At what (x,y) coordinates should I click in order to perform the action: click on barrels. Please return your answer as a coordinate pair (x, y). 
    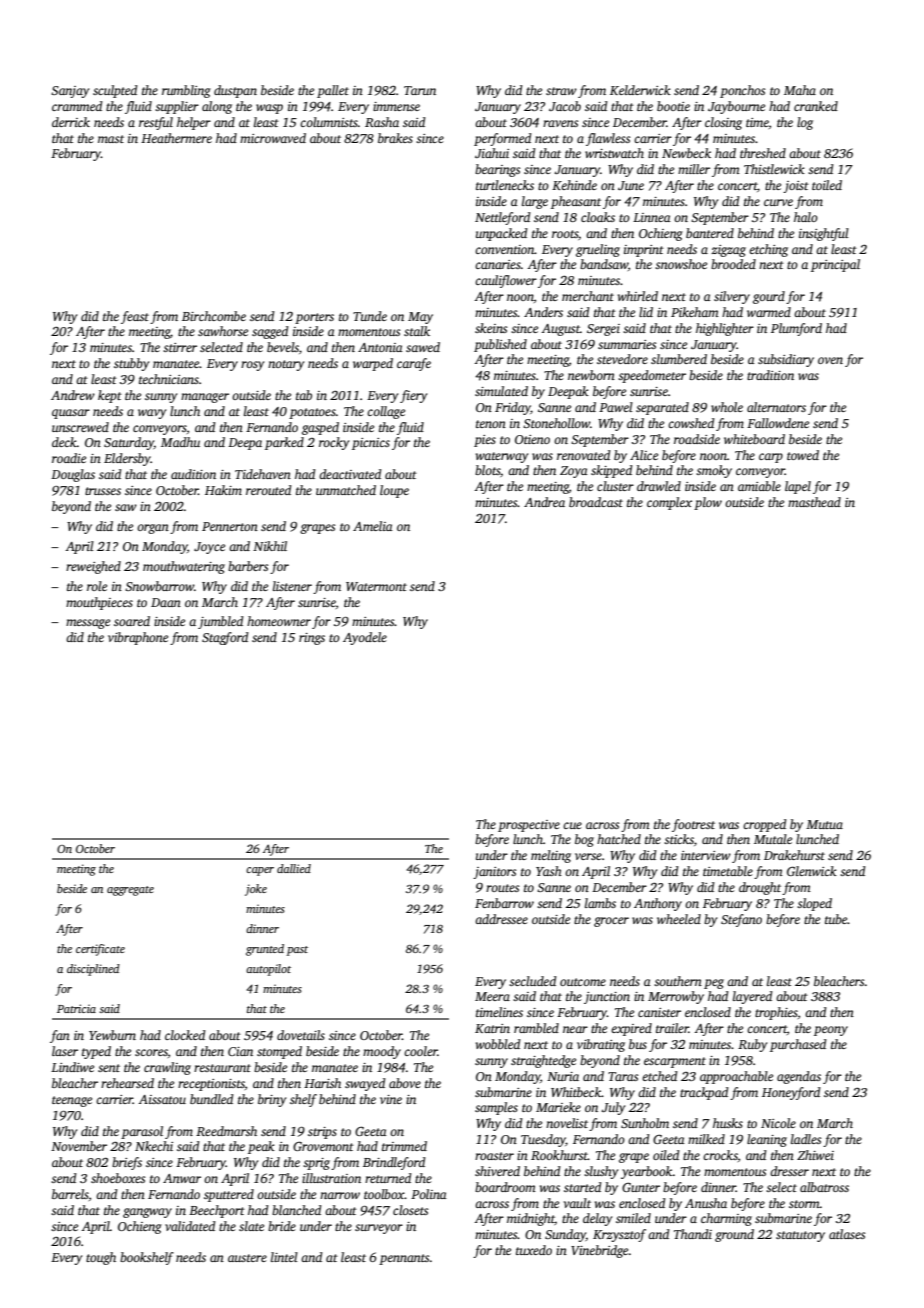
    Looking at the image, I should click on (70, 1194).
